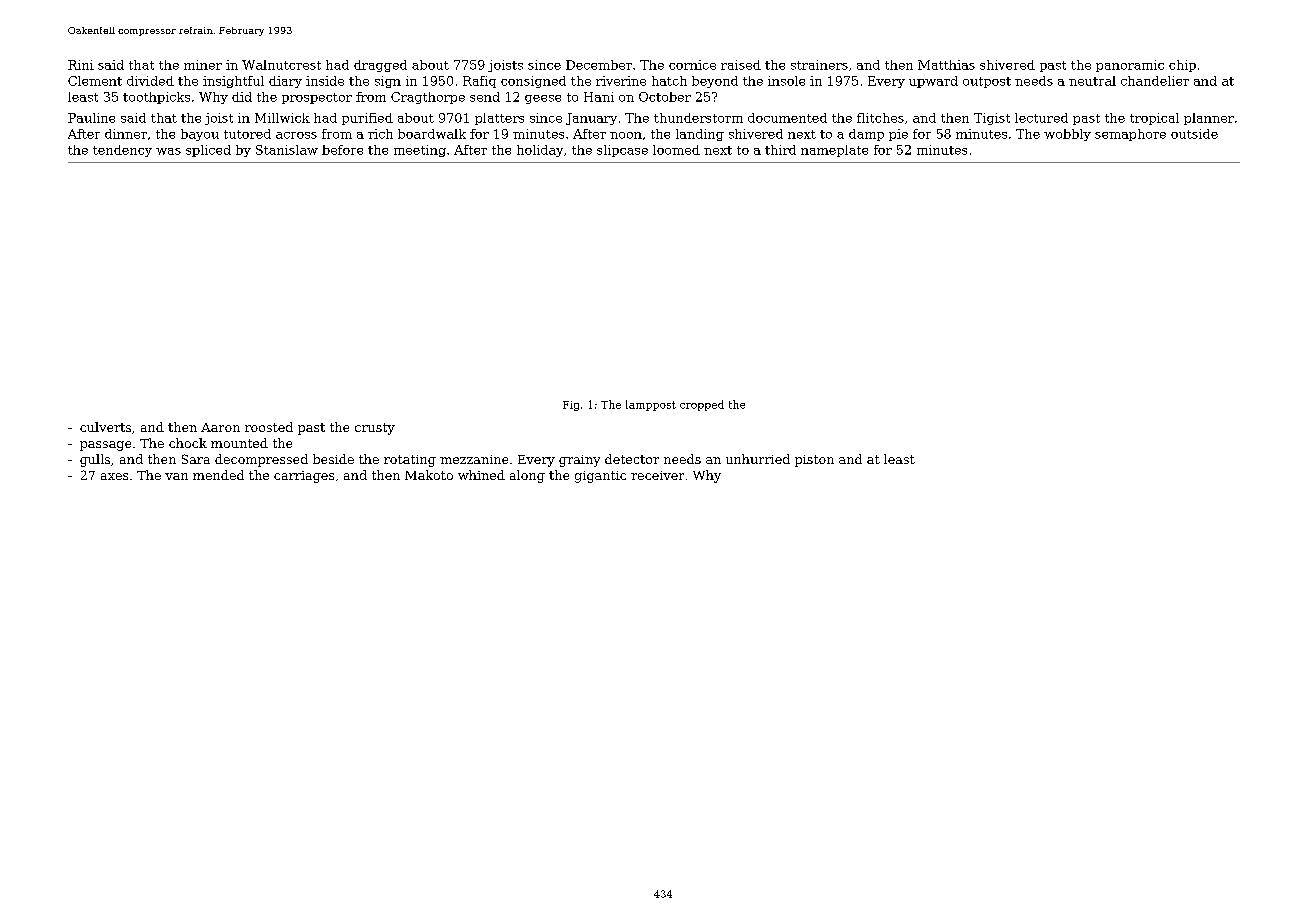 This screenshot has height=924, width=1308. What do you see at coordinates (987, 82) in the screenshot?
I see `outpost` at bounding box center [987, 82].
